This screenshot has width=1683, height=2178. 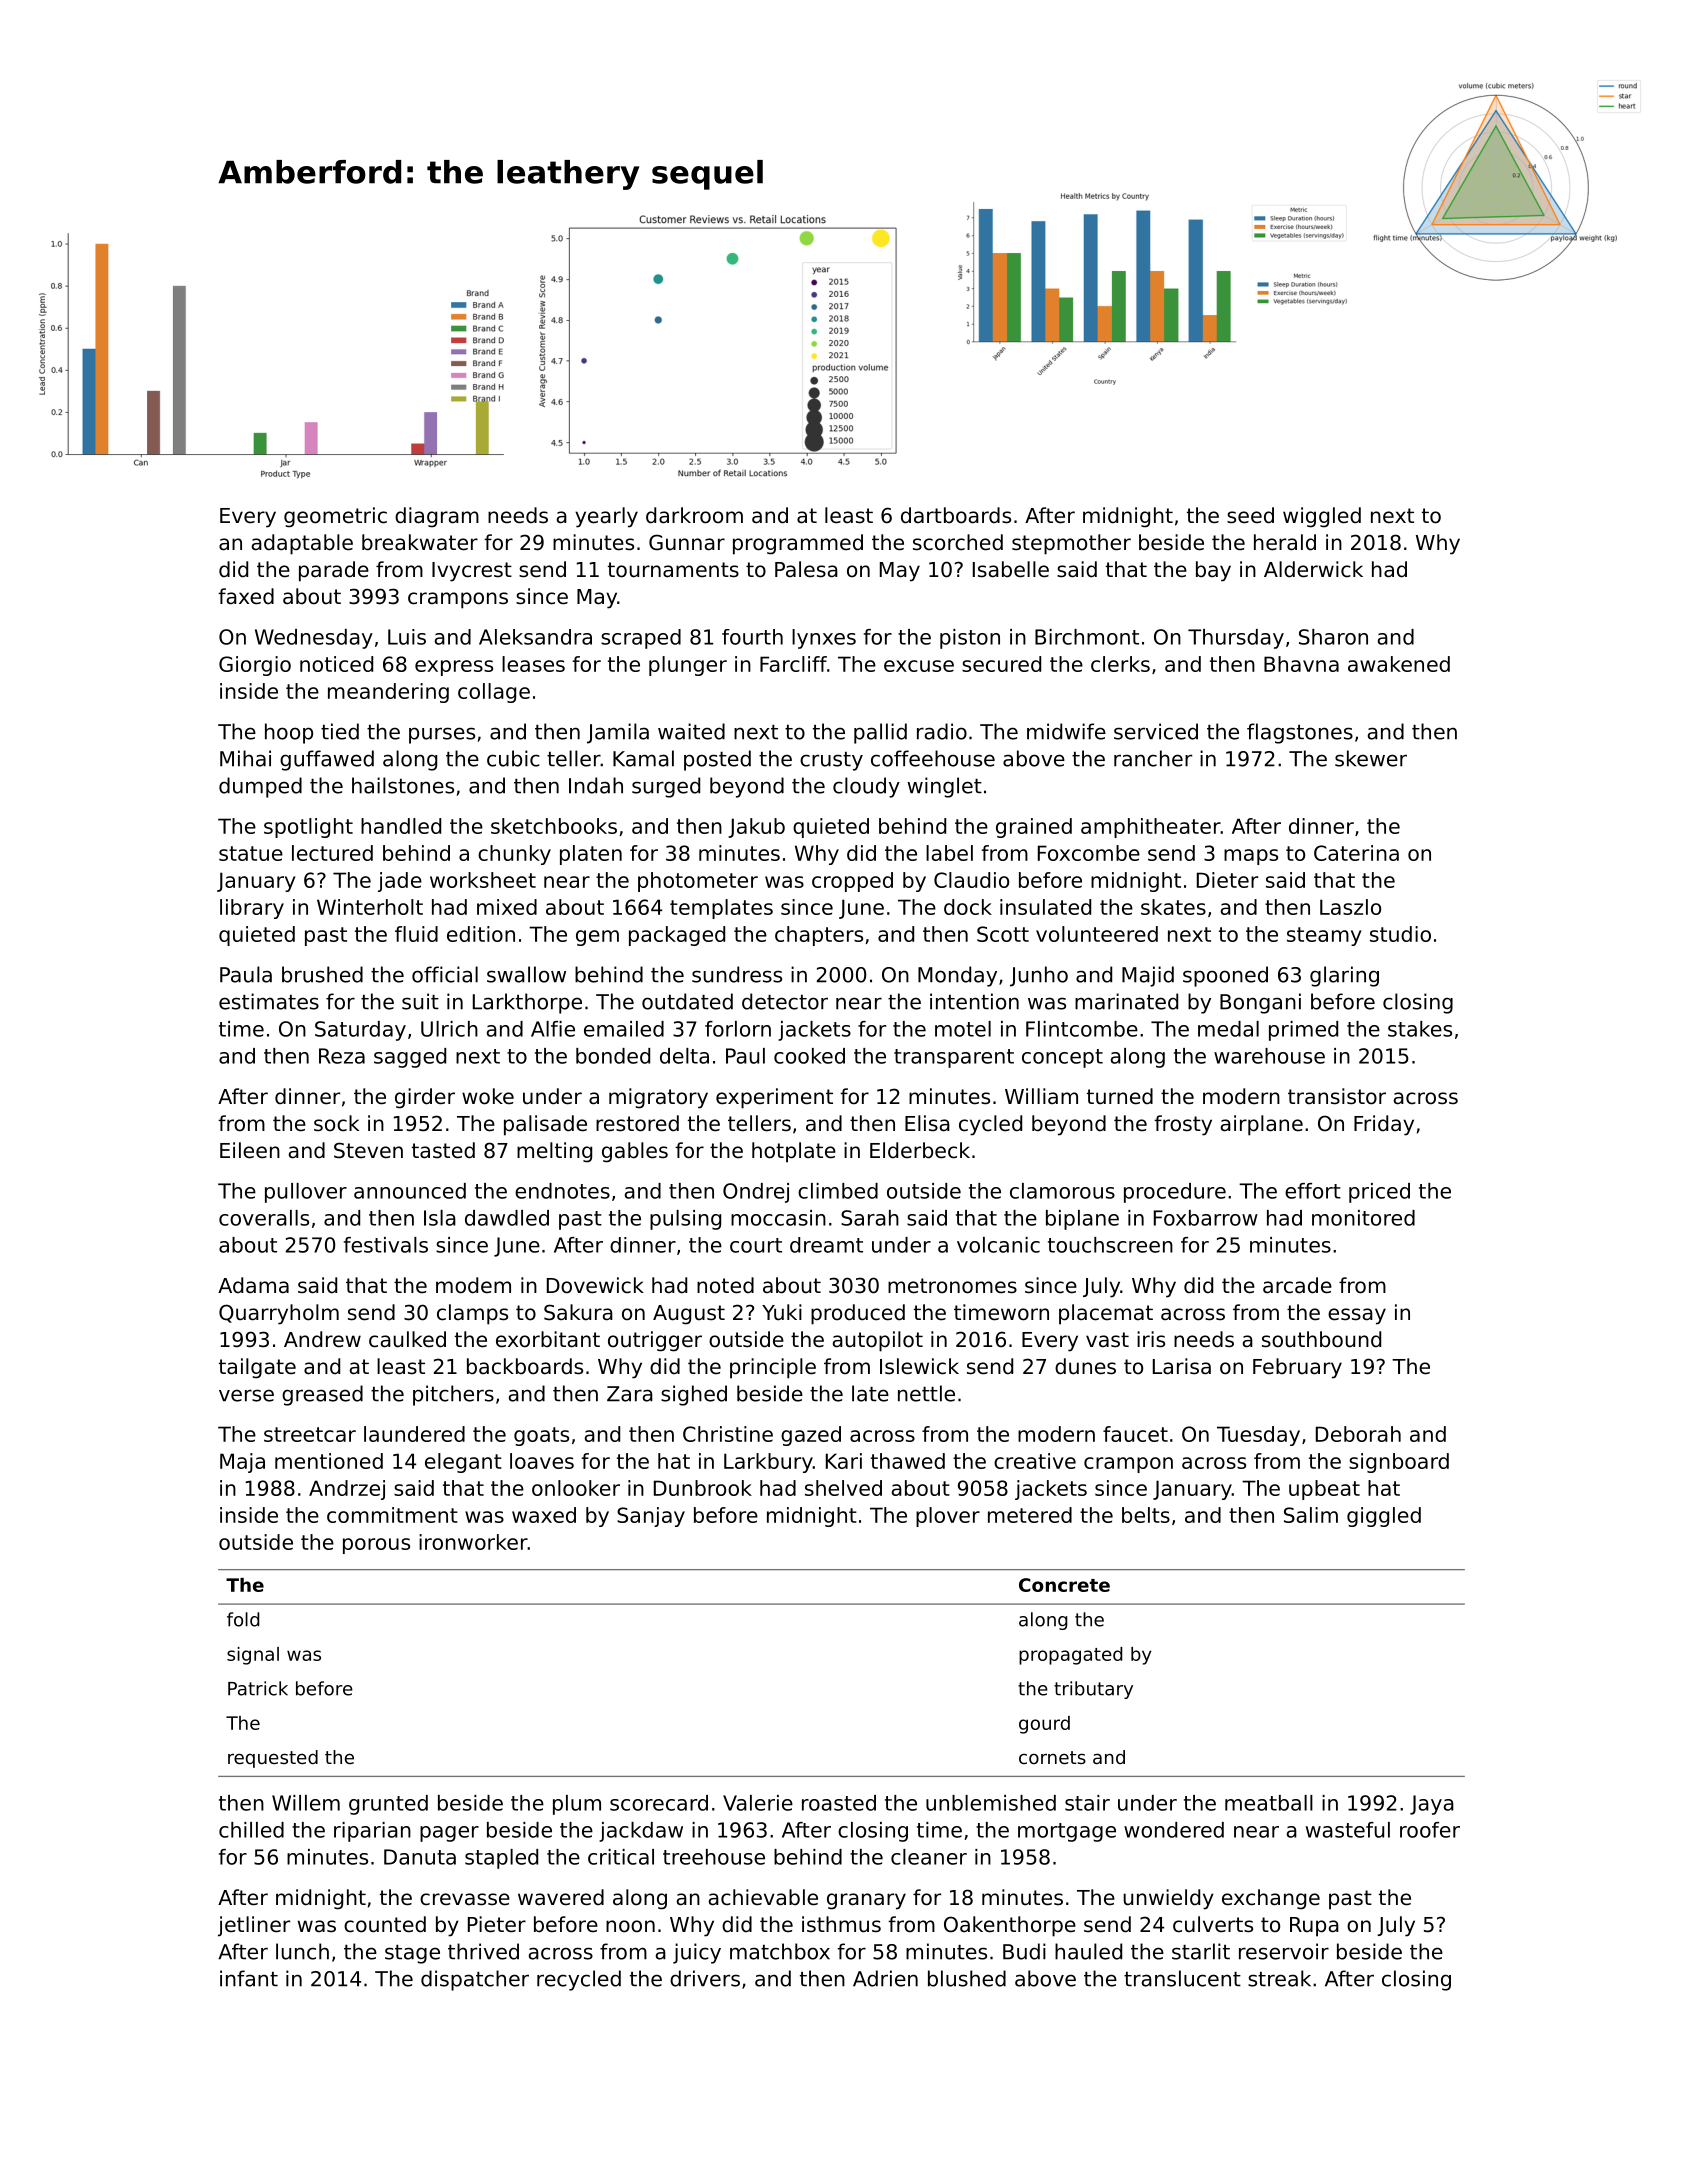 I want to click on edition, so click(x=481, y=934).
